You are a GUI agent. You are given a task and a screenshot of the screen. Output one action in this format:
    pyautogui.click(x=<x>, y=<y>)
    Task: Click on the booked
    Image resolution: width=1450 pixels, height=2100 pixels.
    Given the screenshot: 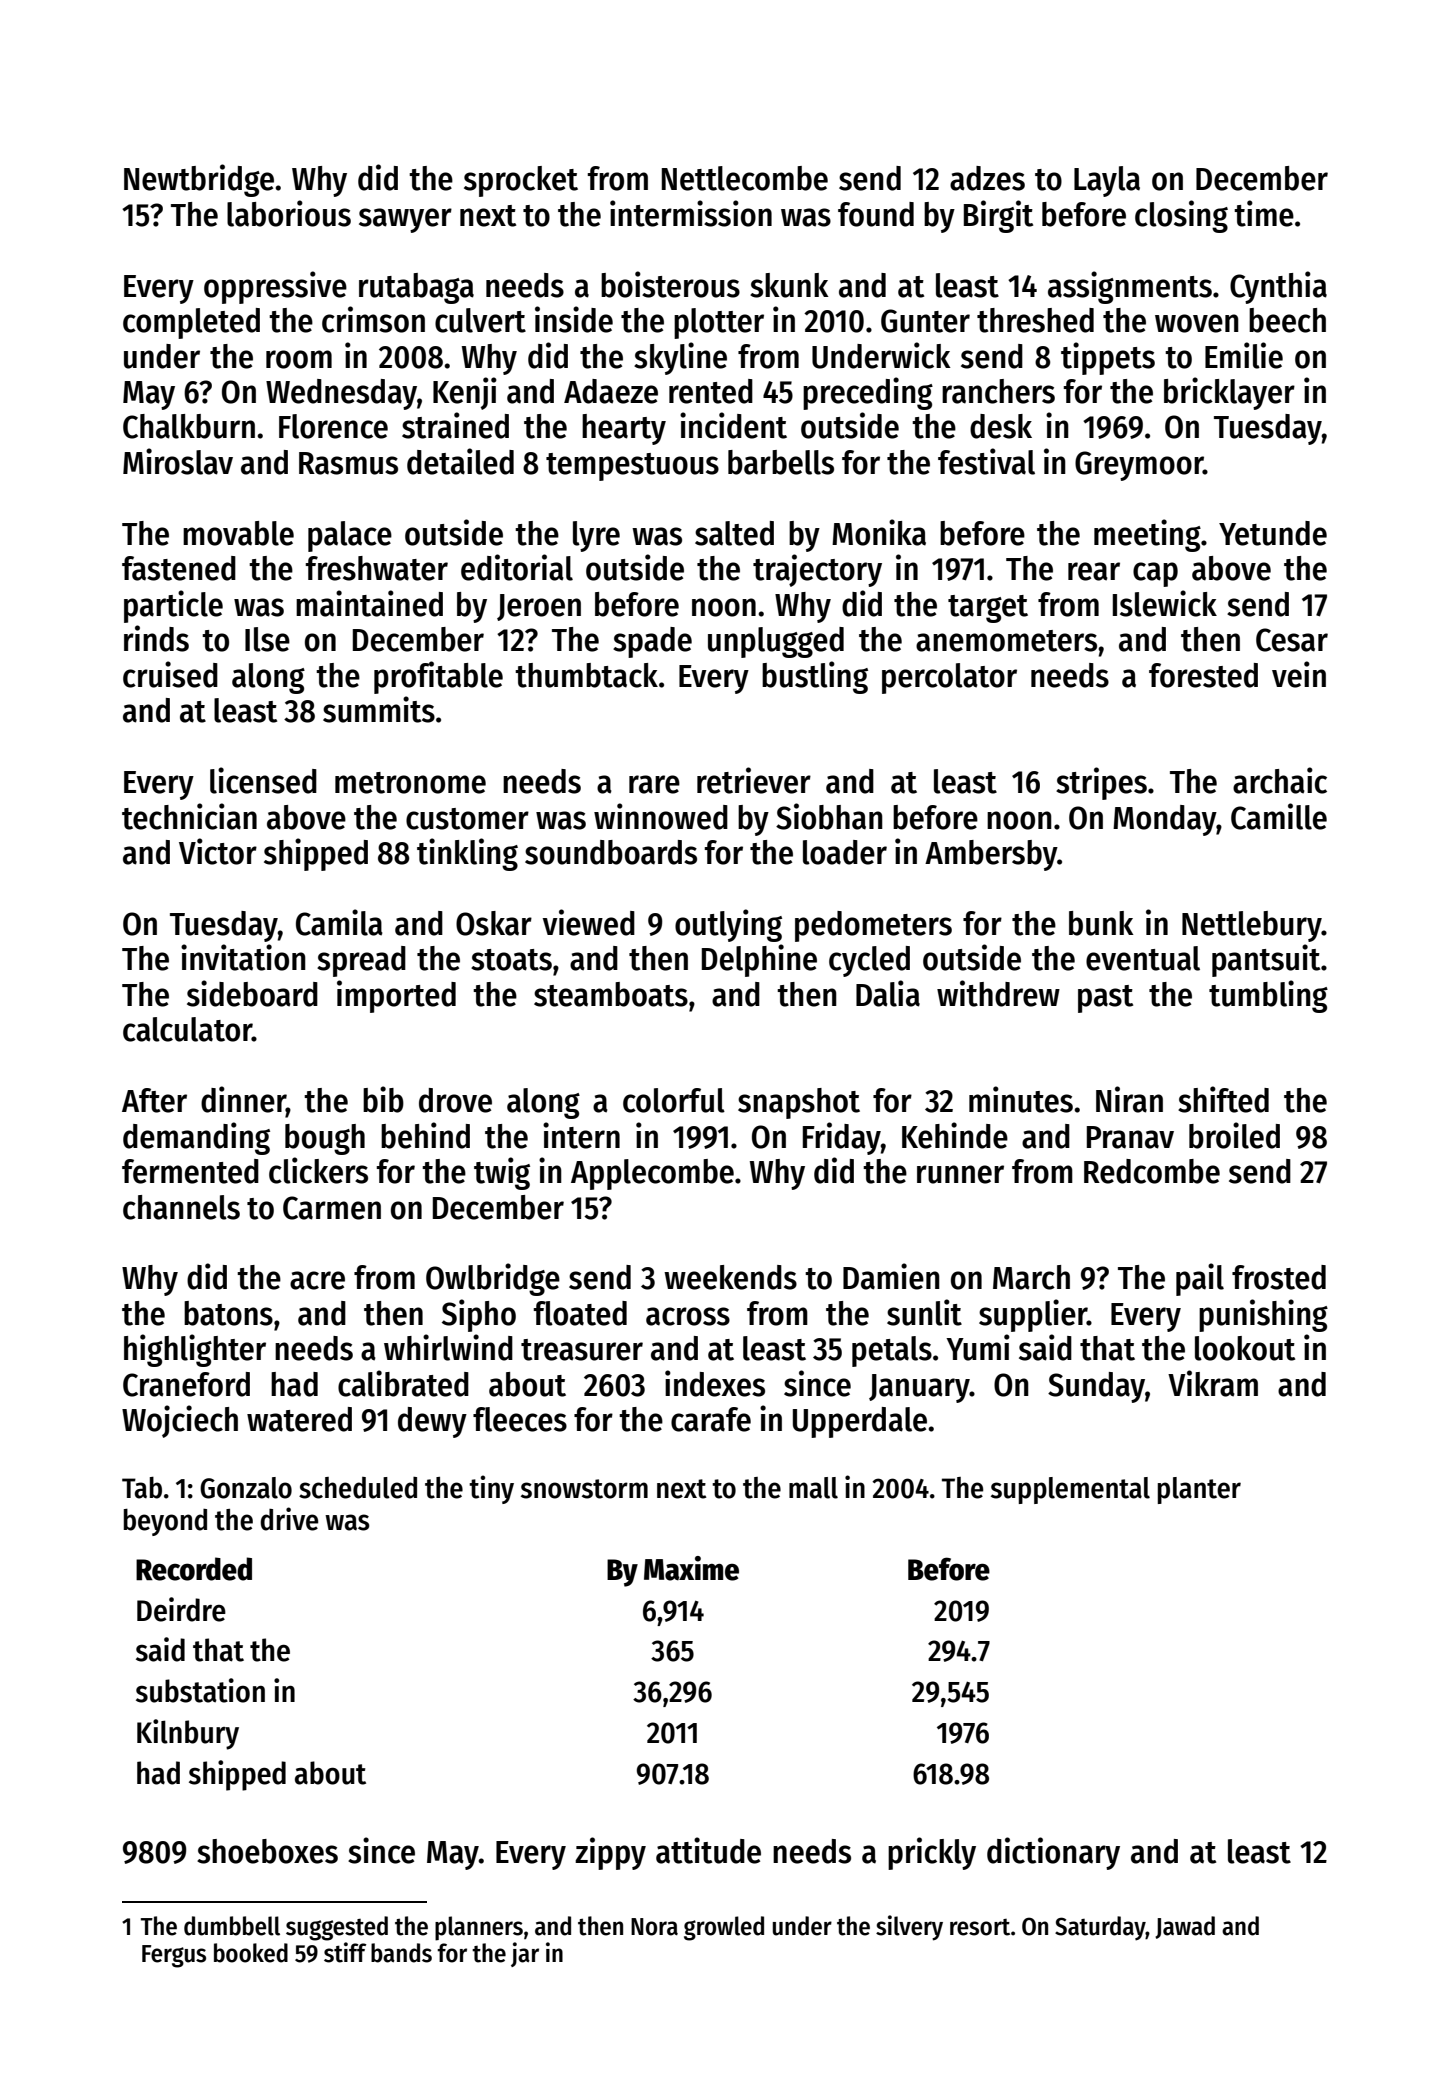 What is the action you would take?
    pyautogui.click(x=251, y=1953)
